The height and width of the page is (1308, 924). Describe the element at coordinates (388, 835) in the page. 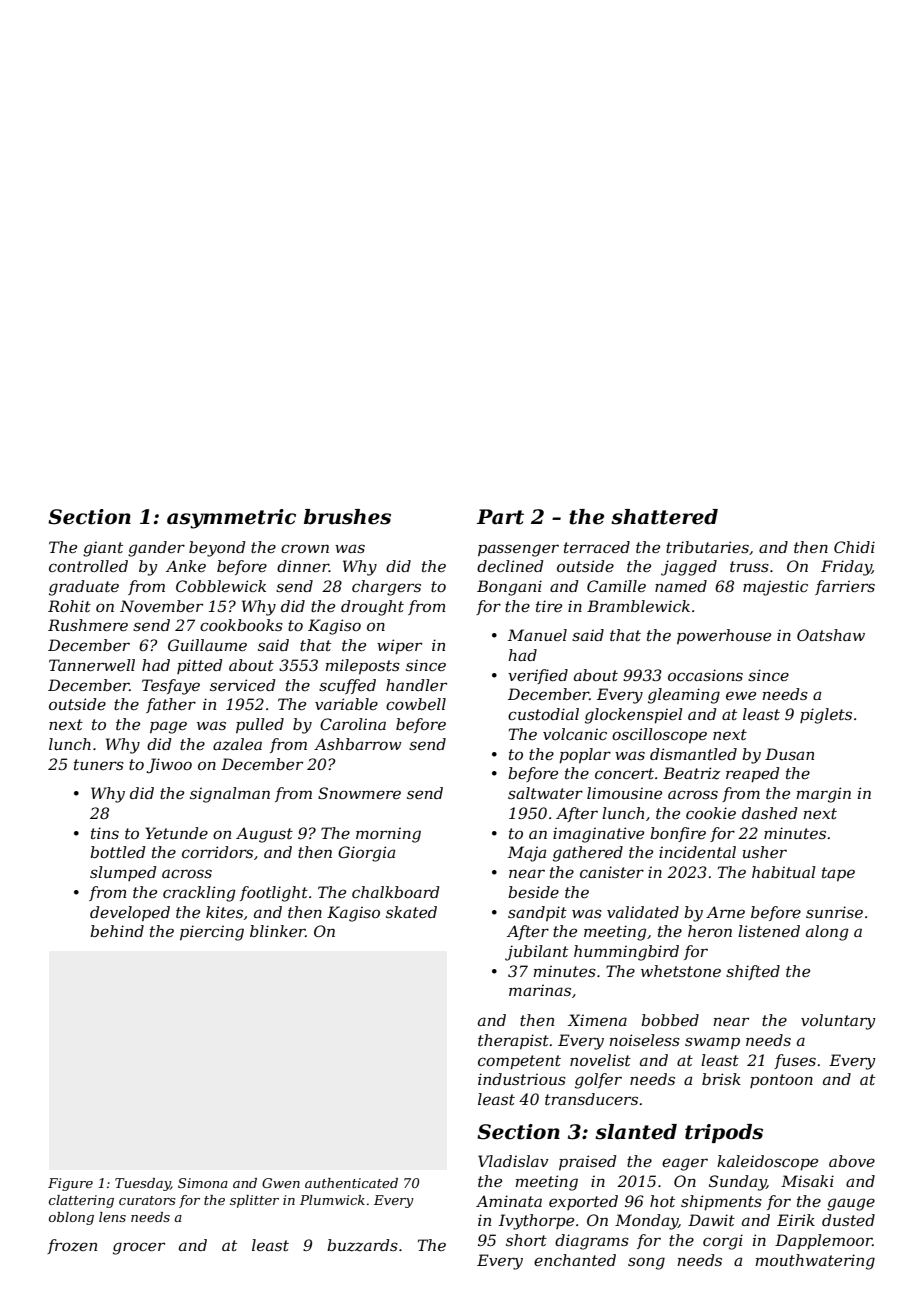

I see `morning` at that location.
